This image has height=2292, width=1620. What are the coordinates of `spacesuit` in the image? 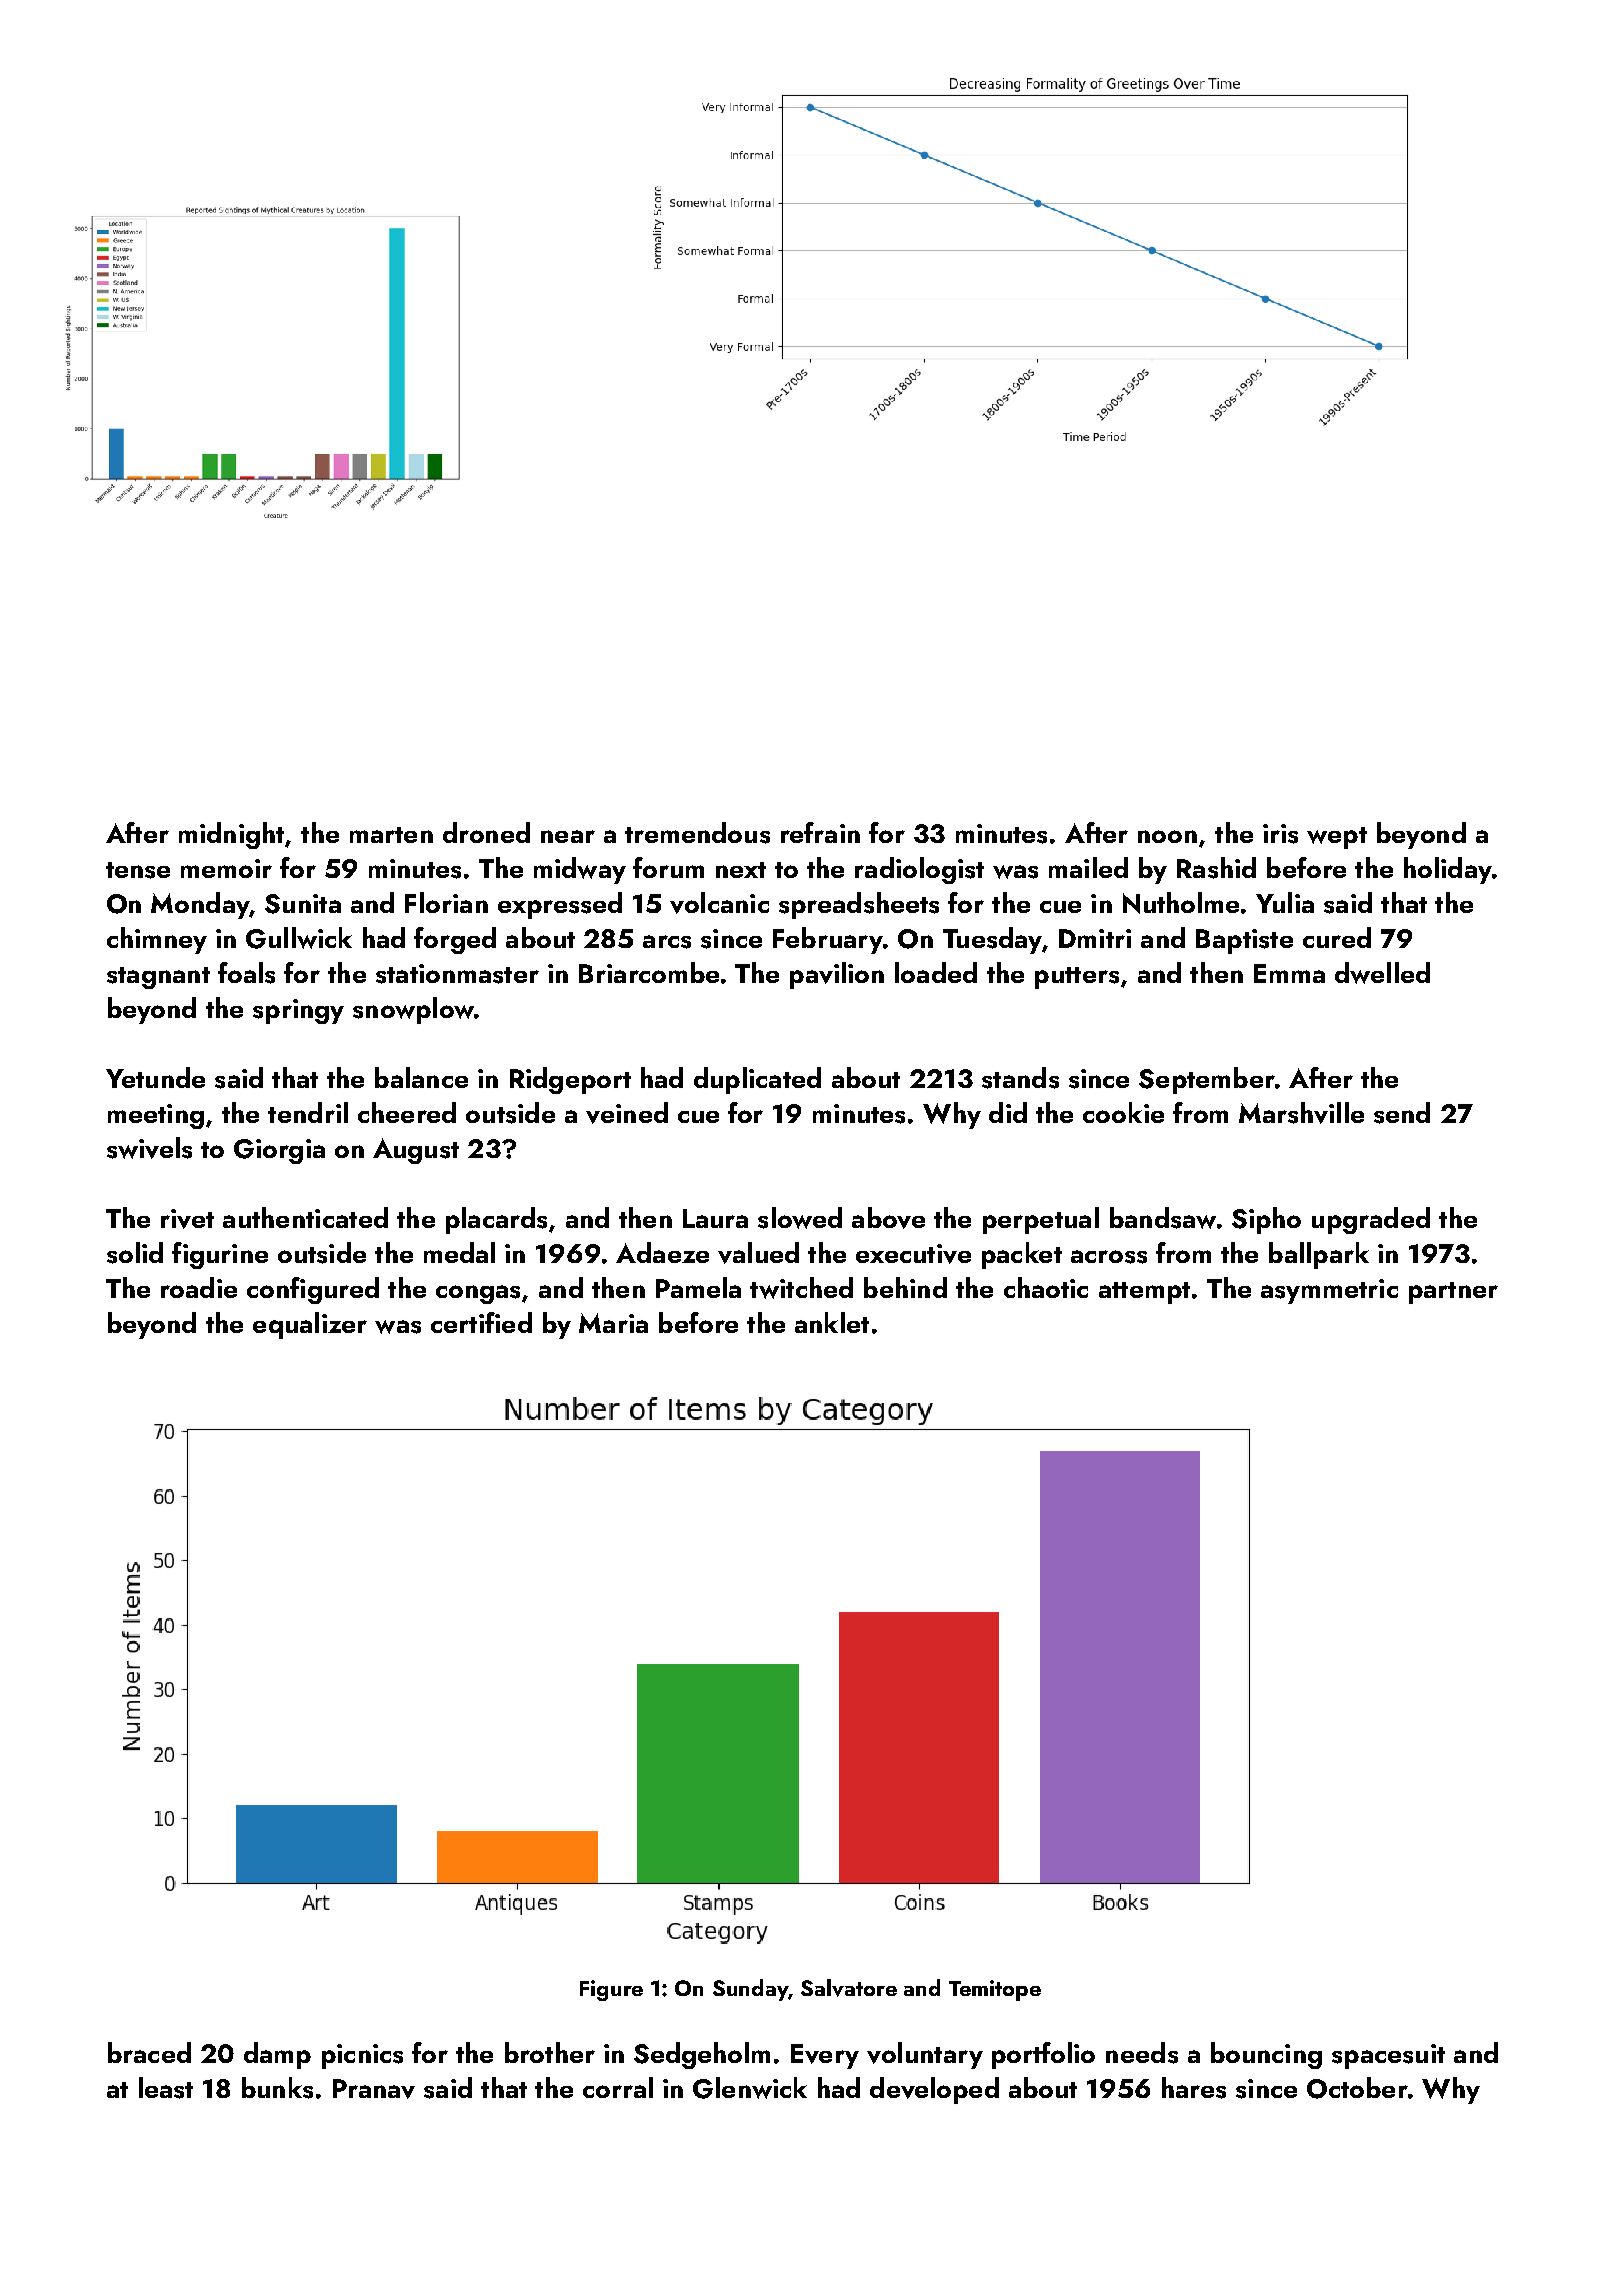 It's located at (1388, 2056).
